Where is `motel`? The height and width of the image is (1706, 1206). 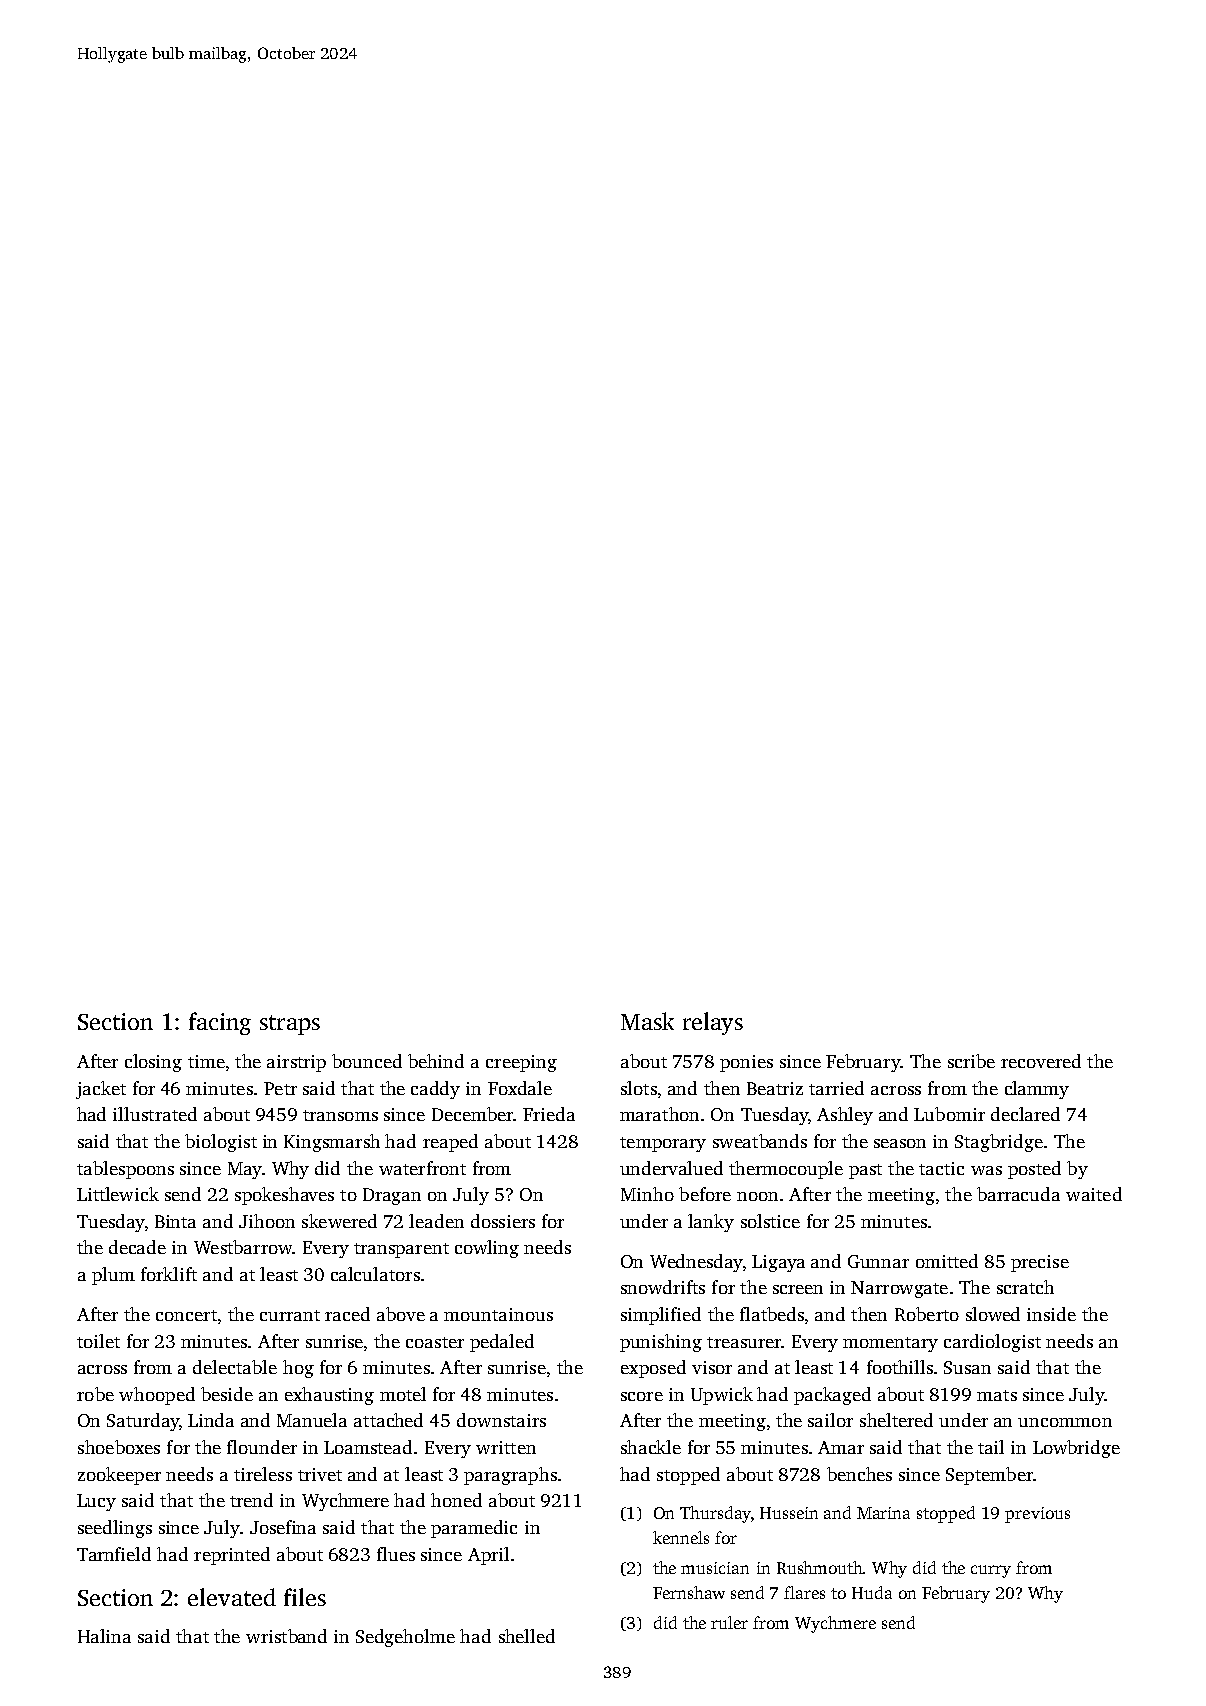 motel is located at coordinates (403, 1394).
